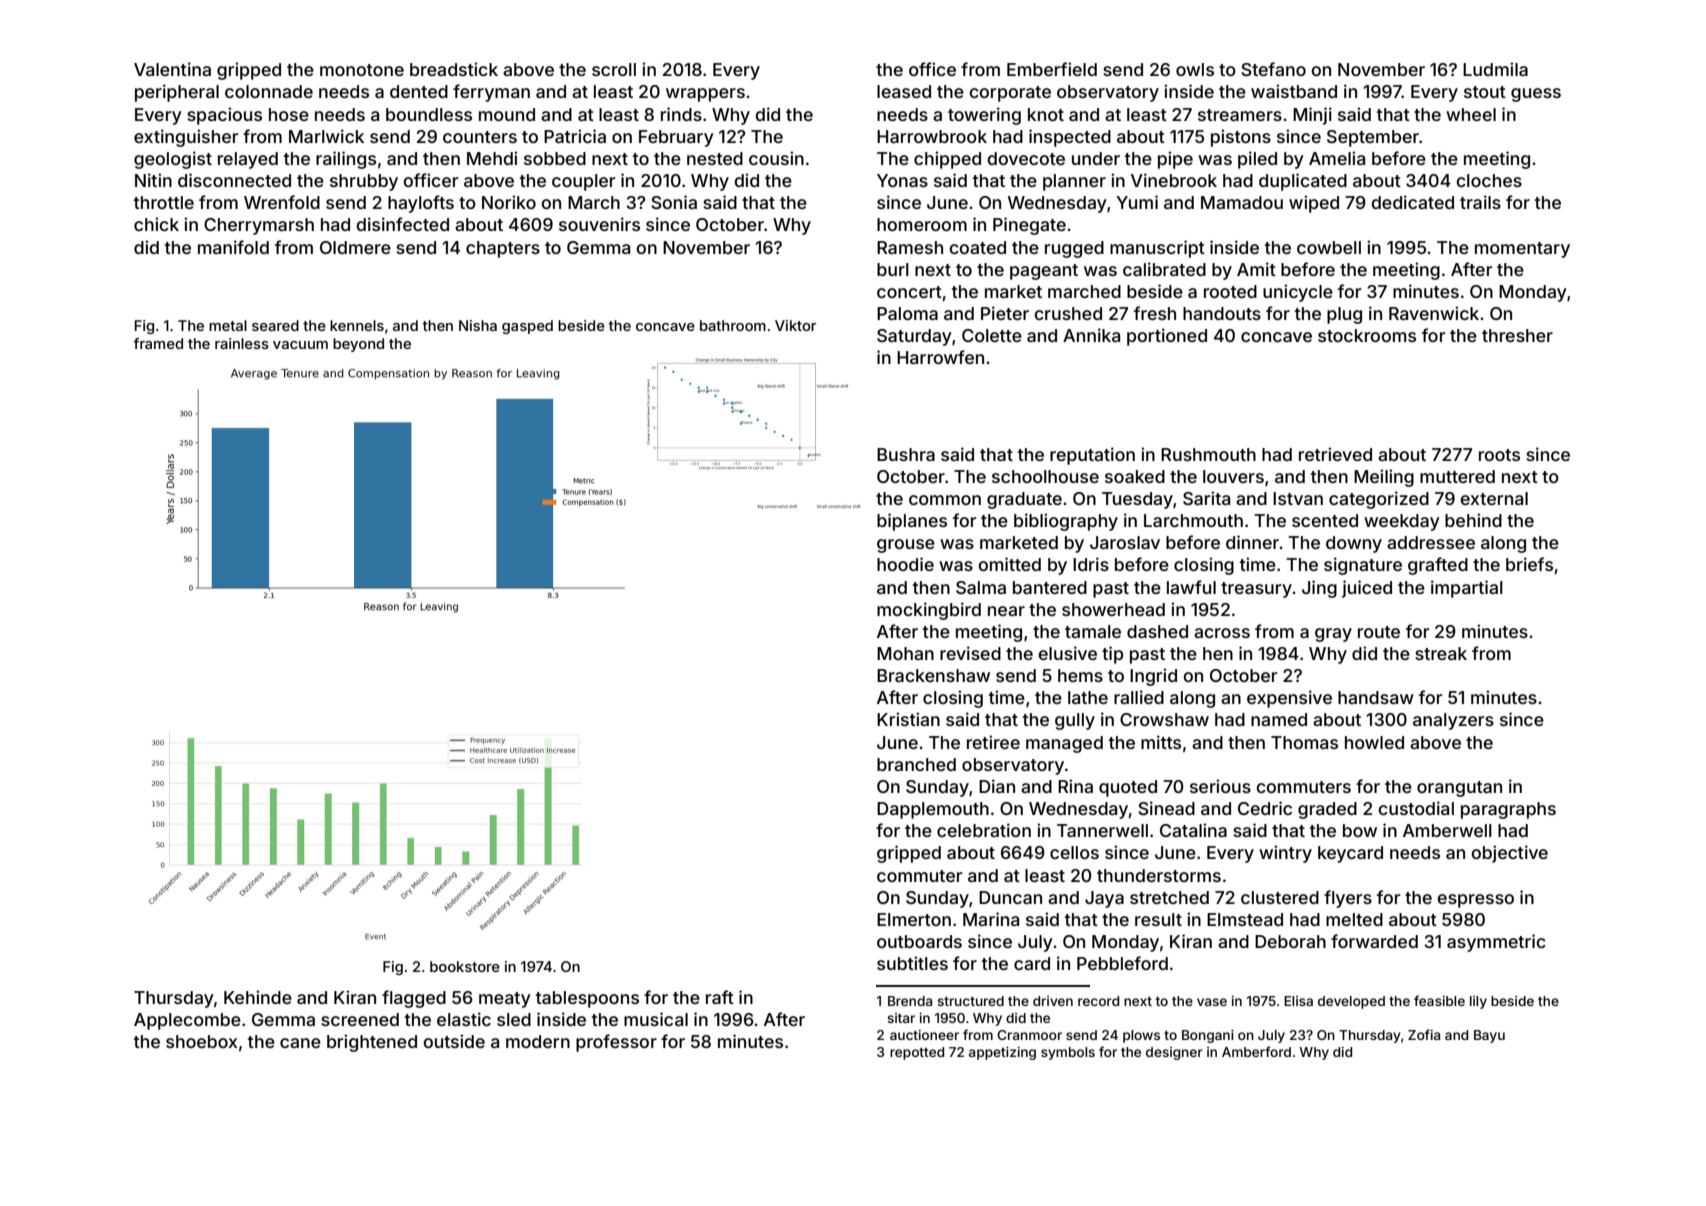  Describe the element at coordinates (242, 343) in the image. I see `rainless` at that location.
